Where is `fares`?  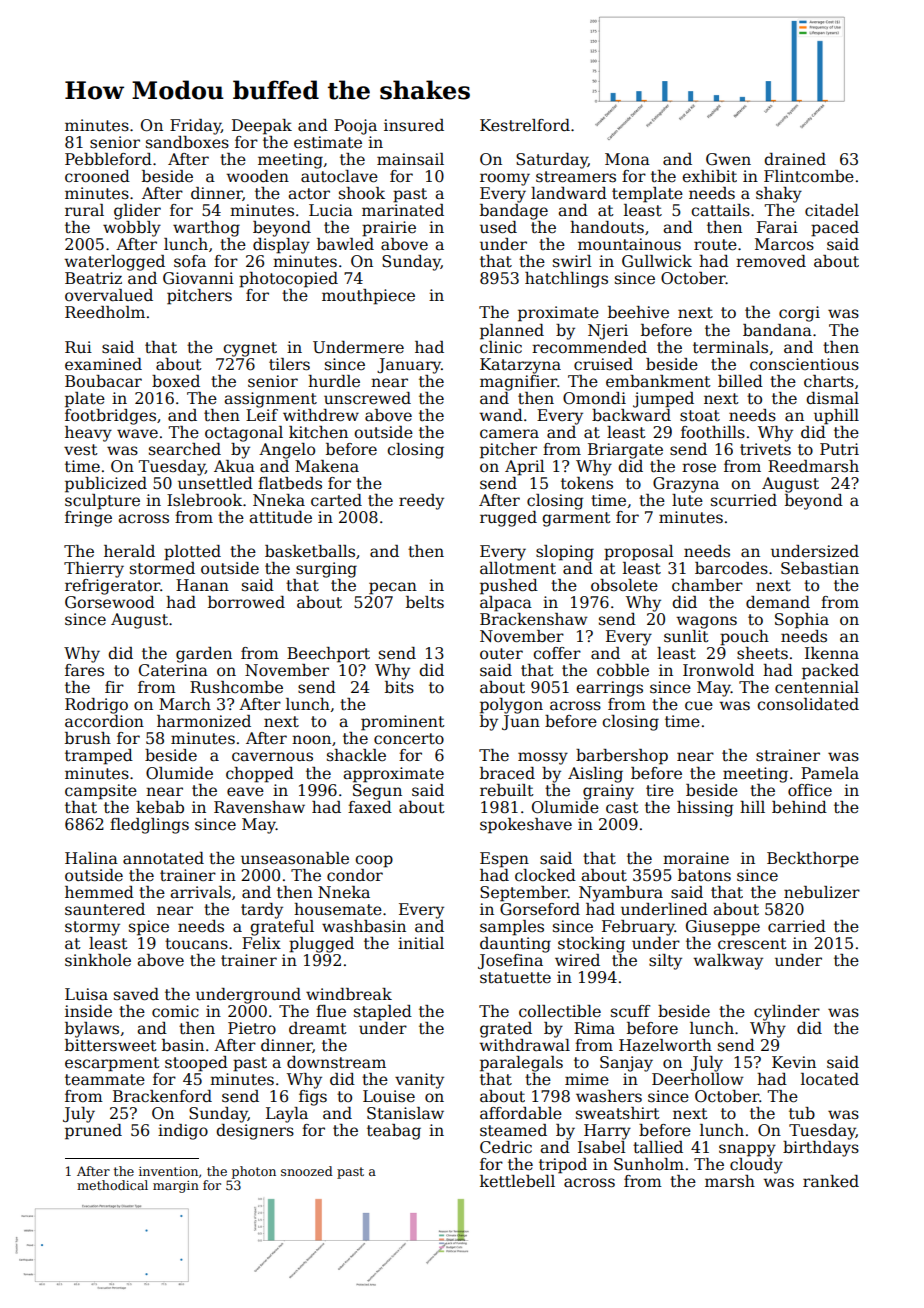
fares is located at coordinates (84, 670).
